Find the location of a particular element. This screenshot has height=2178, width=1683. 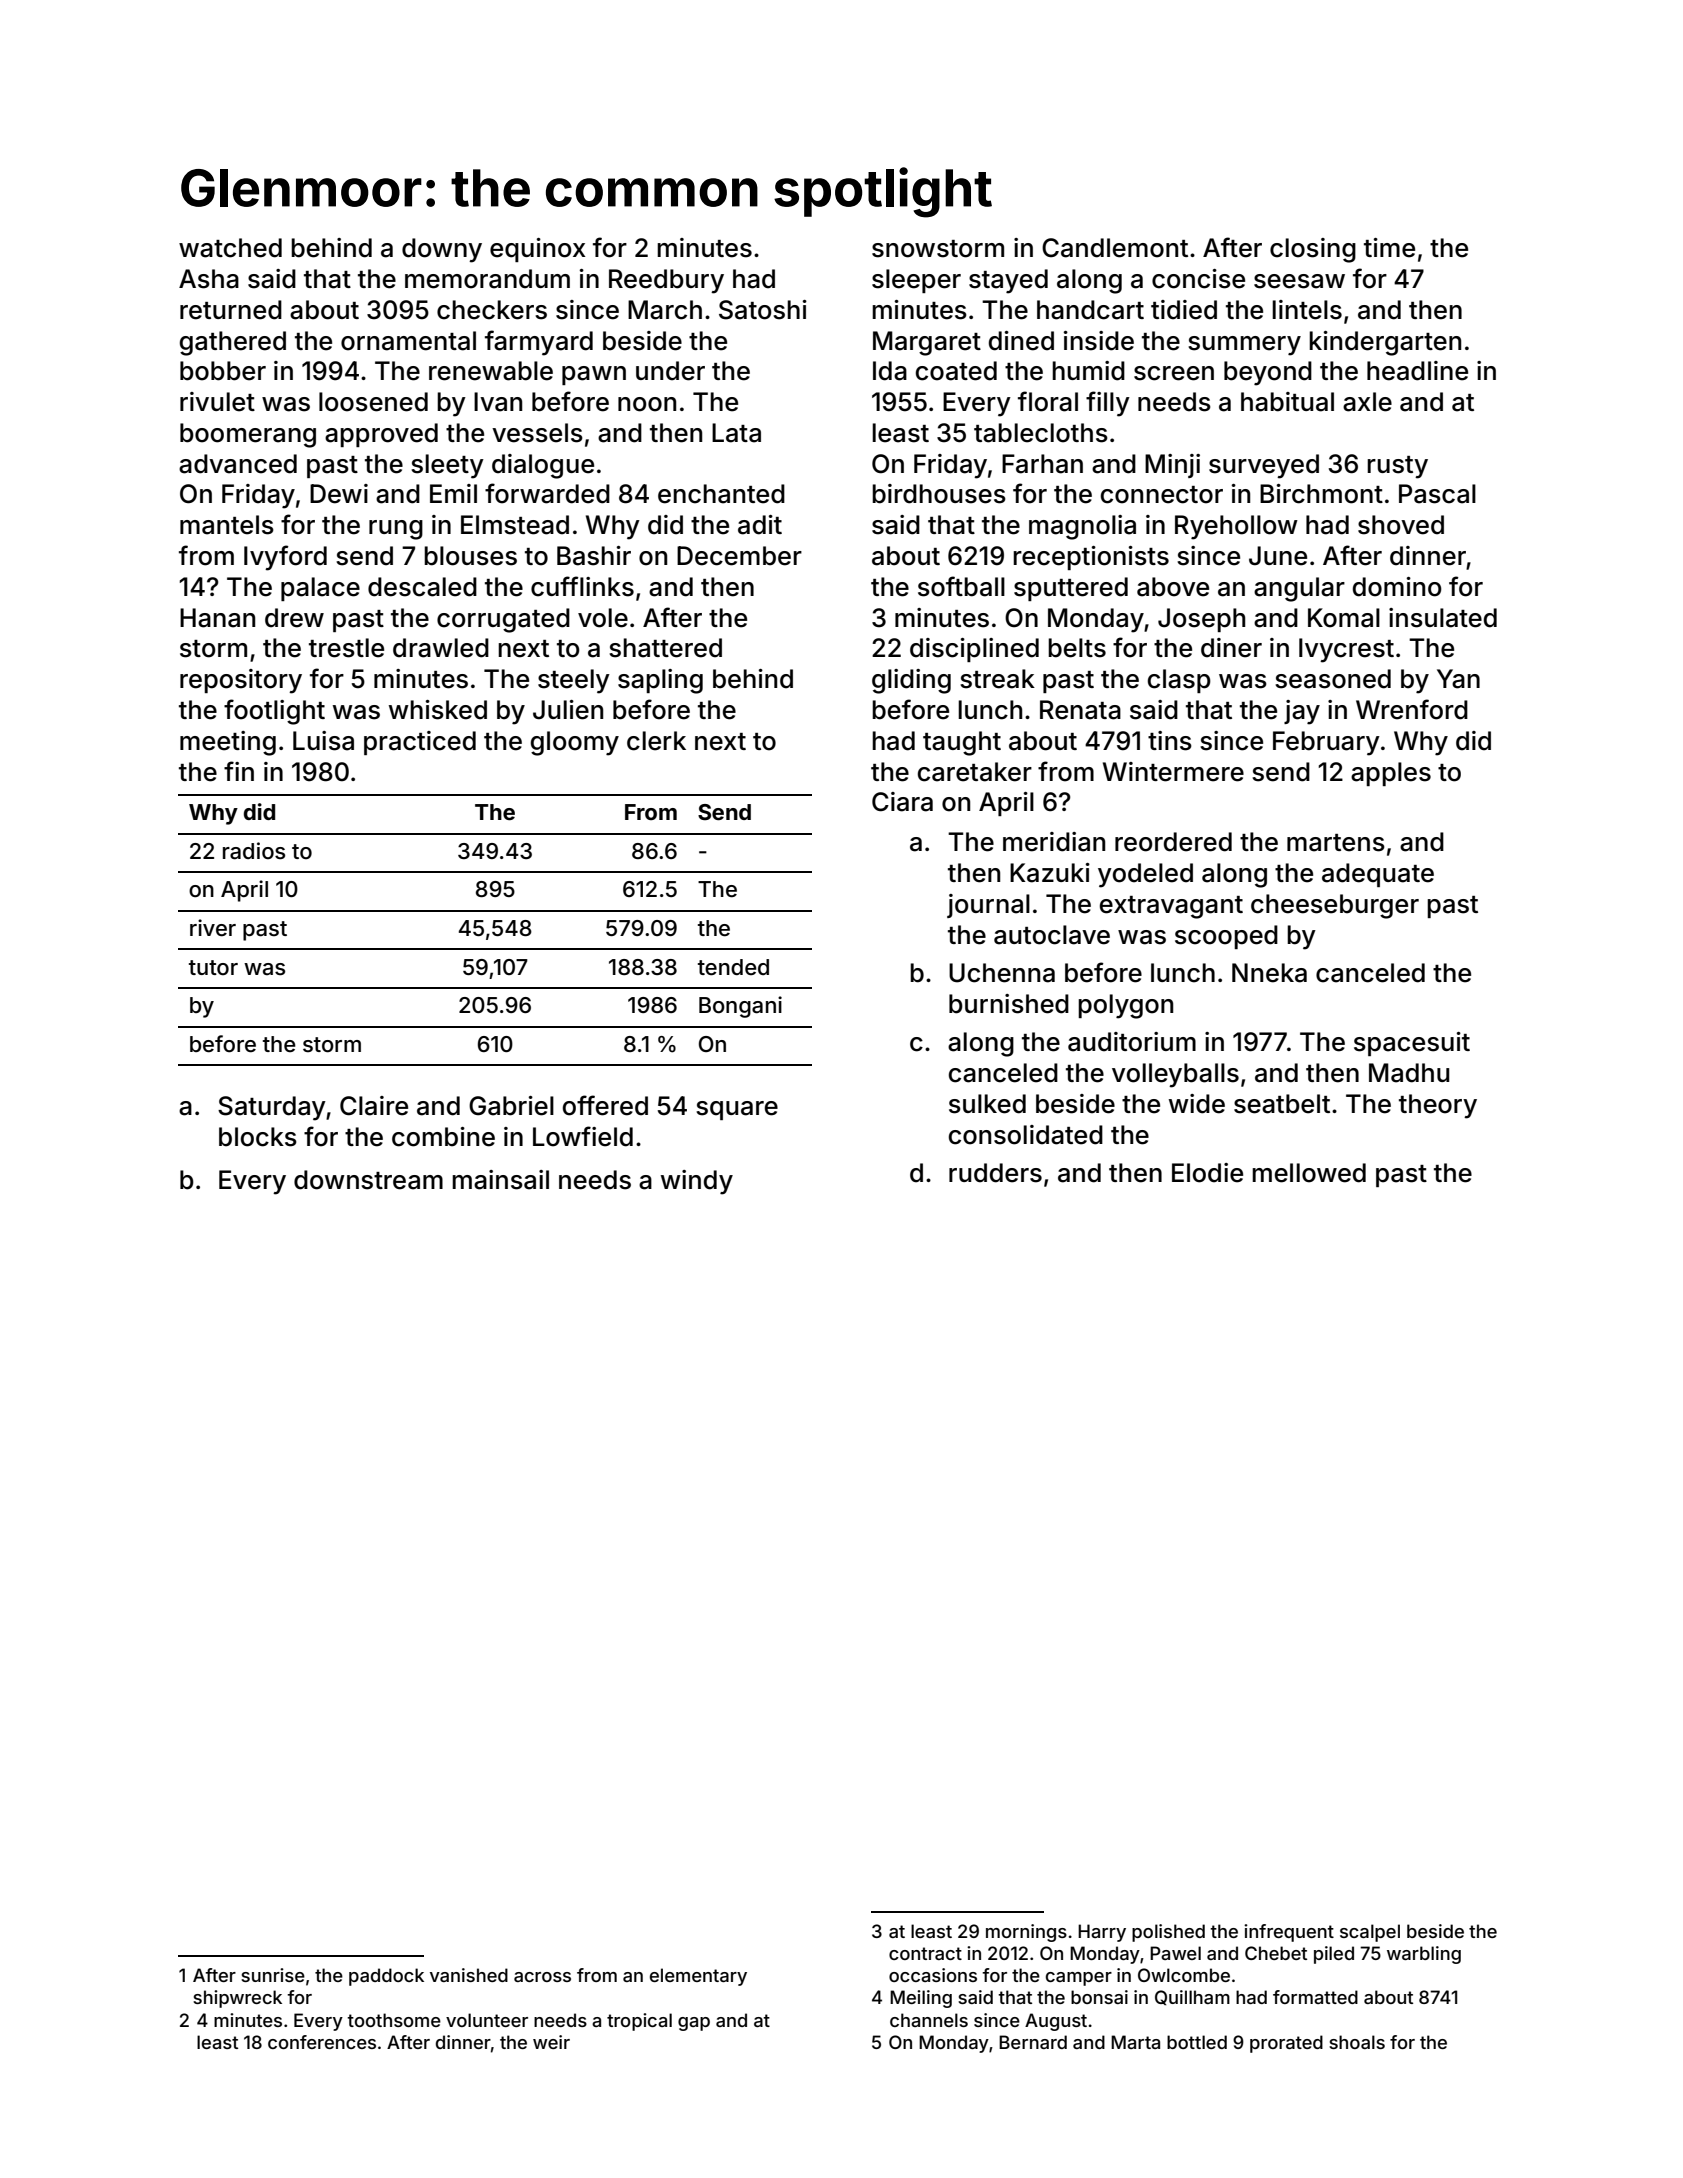

sunrise is located at coordinates (273, 1975).
